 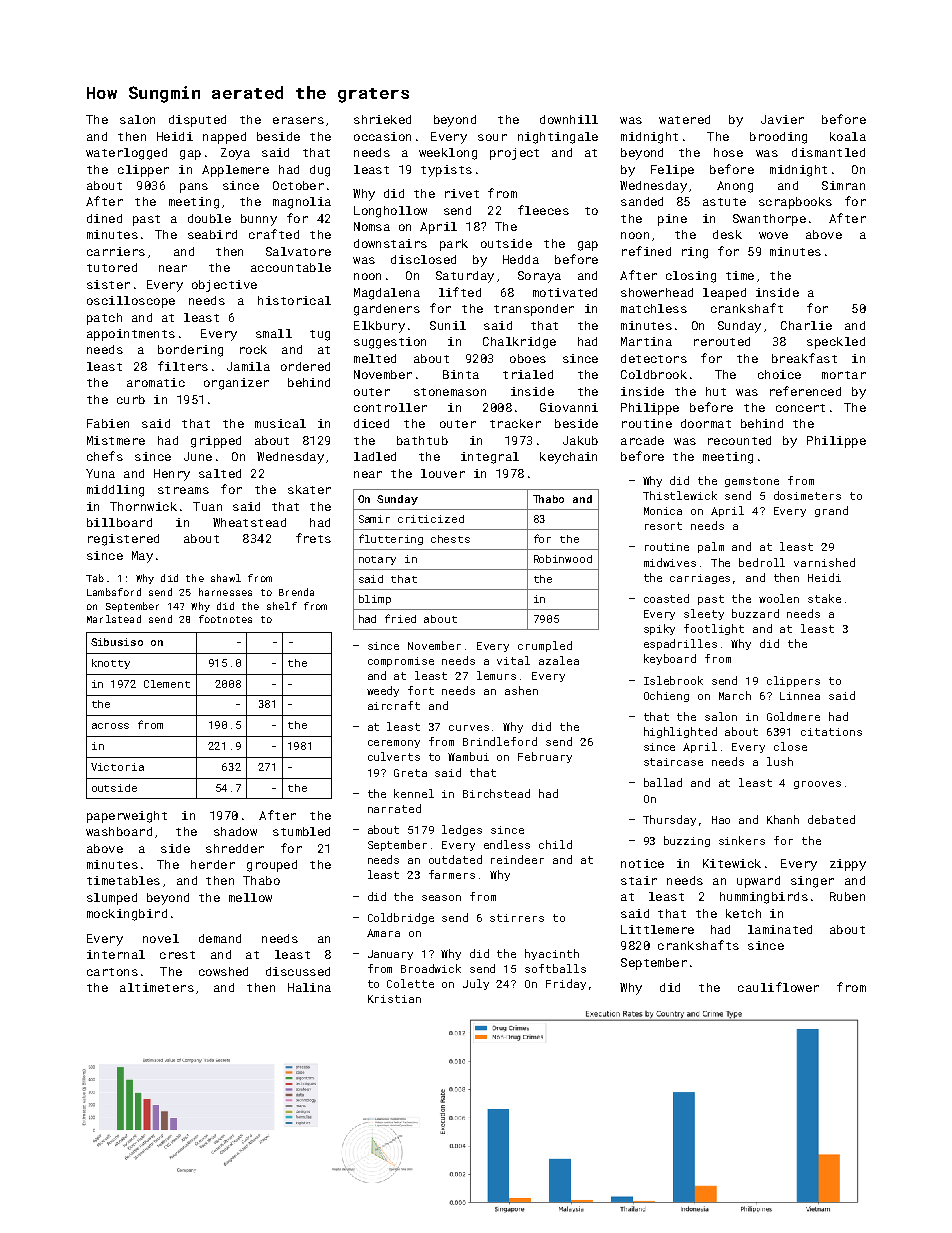 What do you see at coordinates (807, 495) in the document?
I see `dosimeters` at bounding box center [807, 495].
